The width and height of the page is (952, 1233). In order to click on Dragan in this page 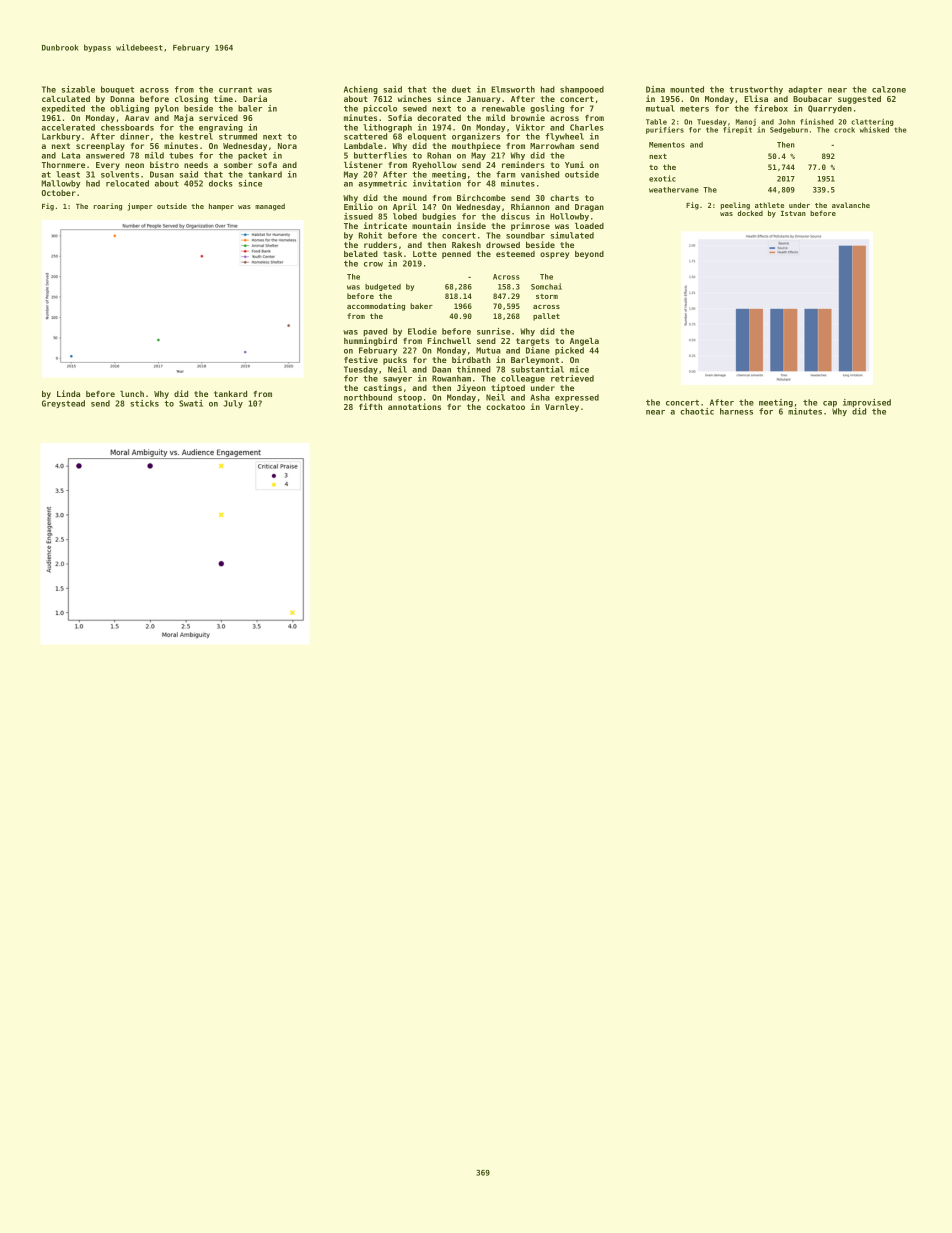, I will do `click(589, 208)`.
